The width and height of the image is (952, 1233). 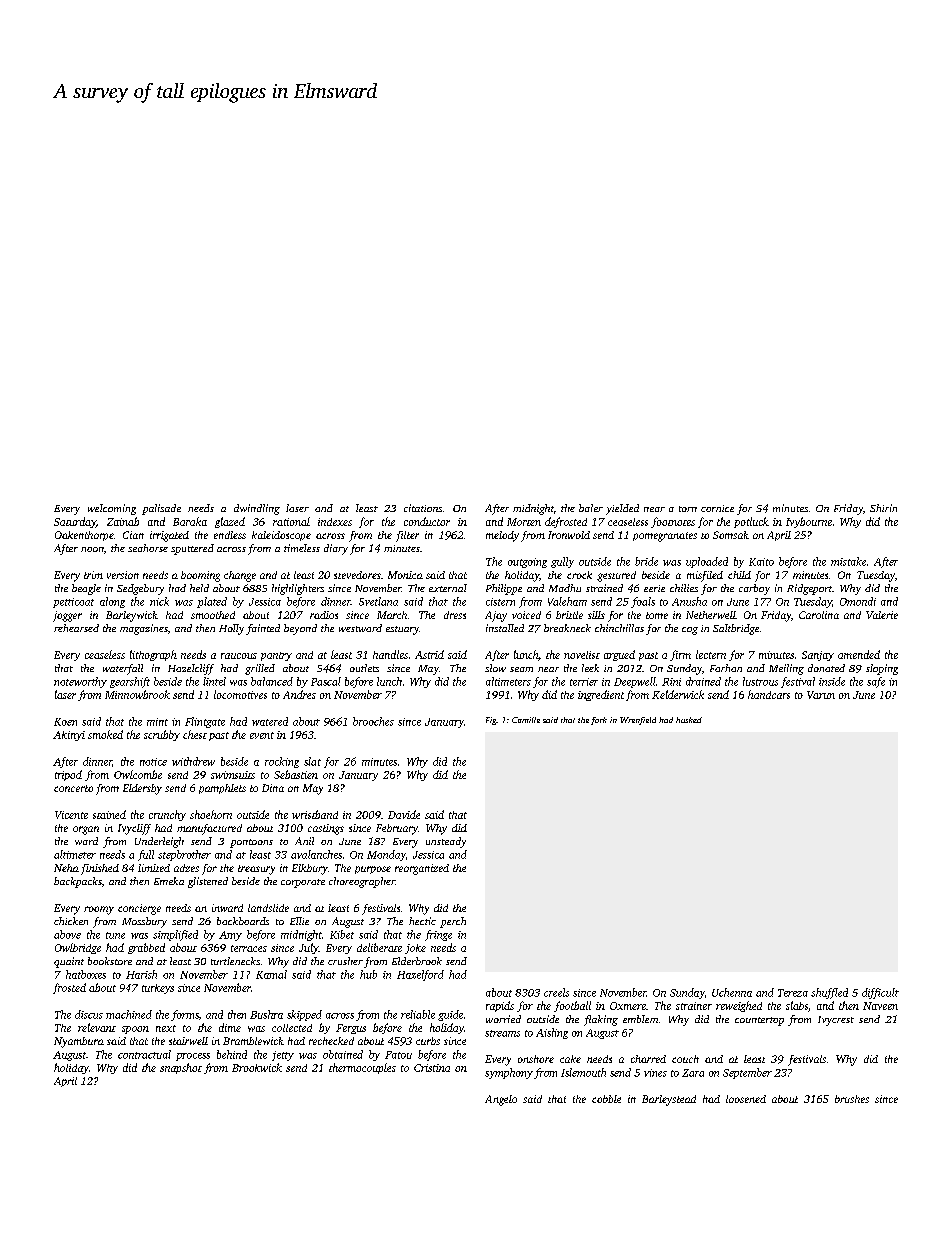 What do you see at coordinates (73, 603) in the image?
I see `petticoat` at bounding box center [73, 603].
